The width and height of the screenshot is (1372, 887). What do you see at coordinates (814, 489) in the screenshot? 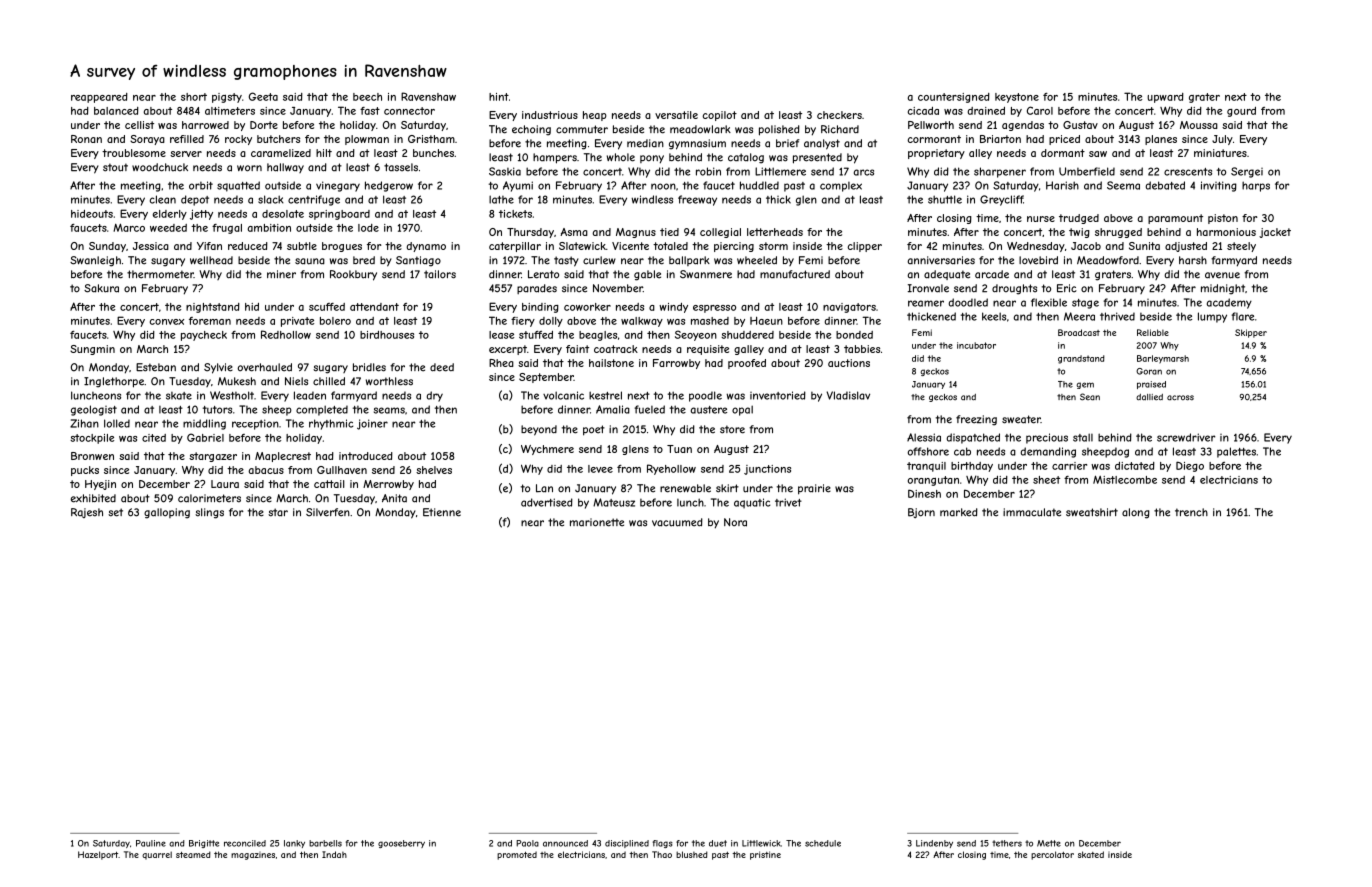
I see `prairie` at bounding box center [814, 489].
